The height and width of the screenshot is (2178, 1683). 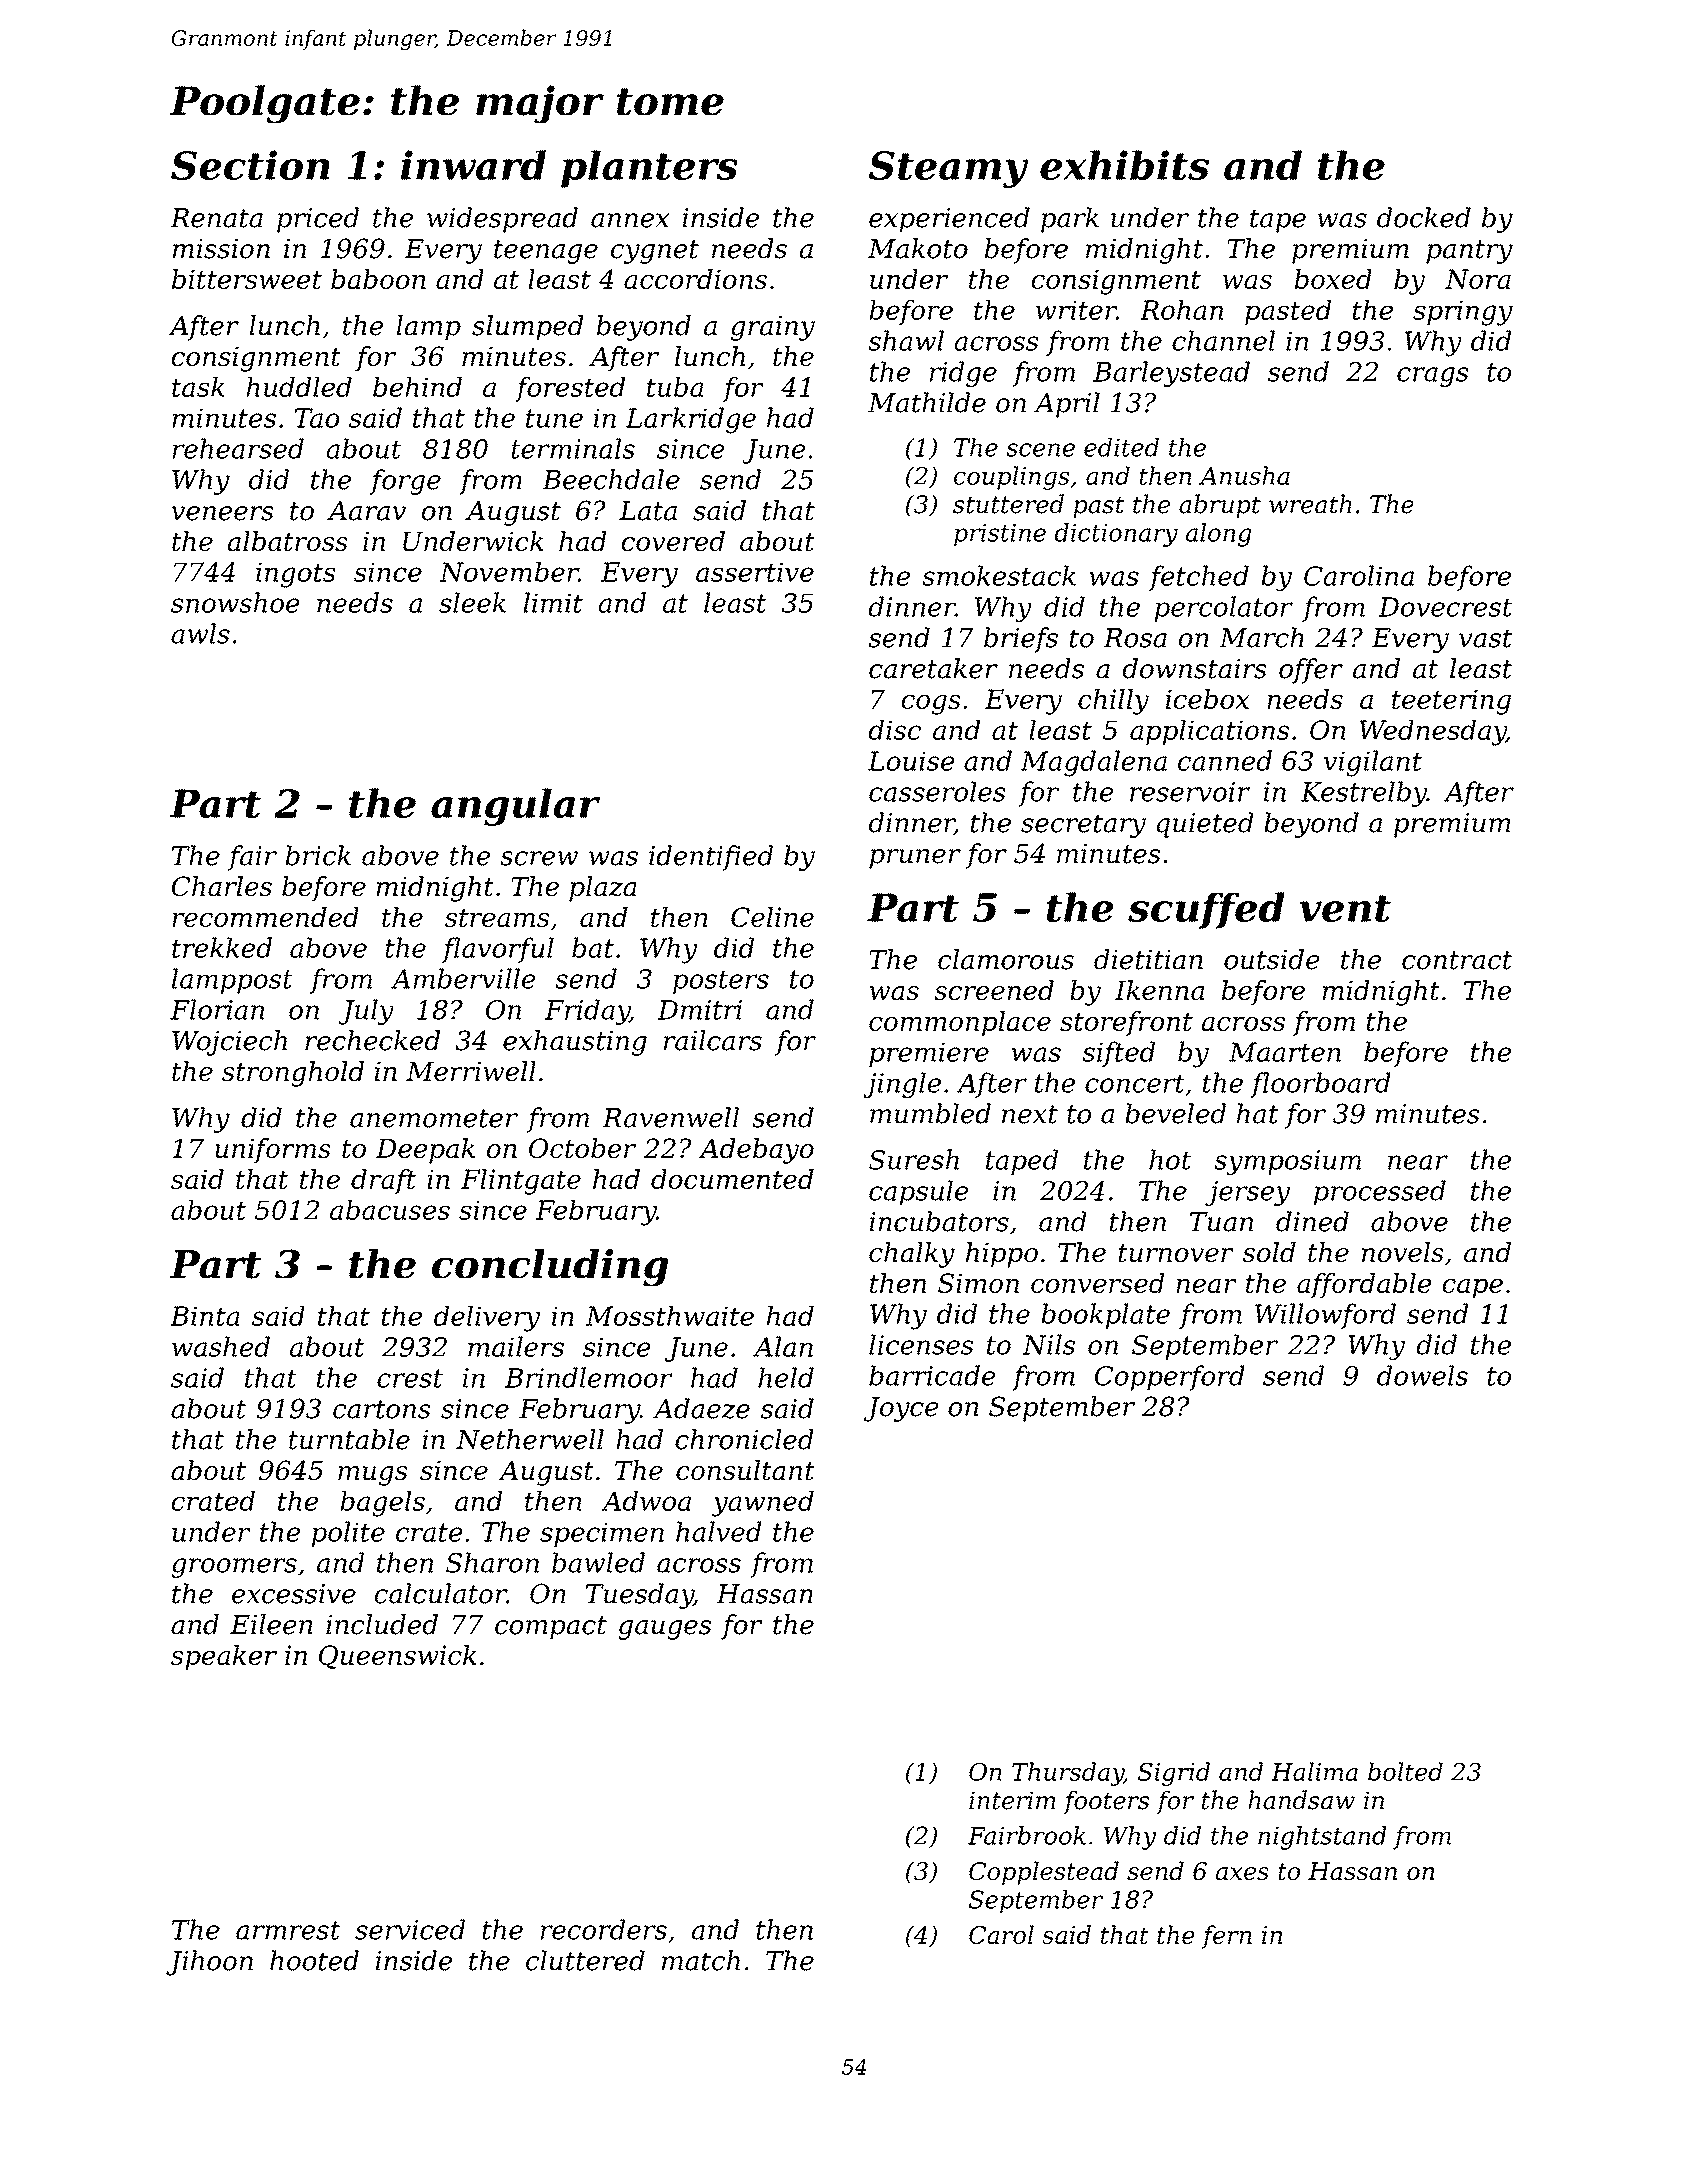 I want to click on caretaker, so click(x=933, y=668).
